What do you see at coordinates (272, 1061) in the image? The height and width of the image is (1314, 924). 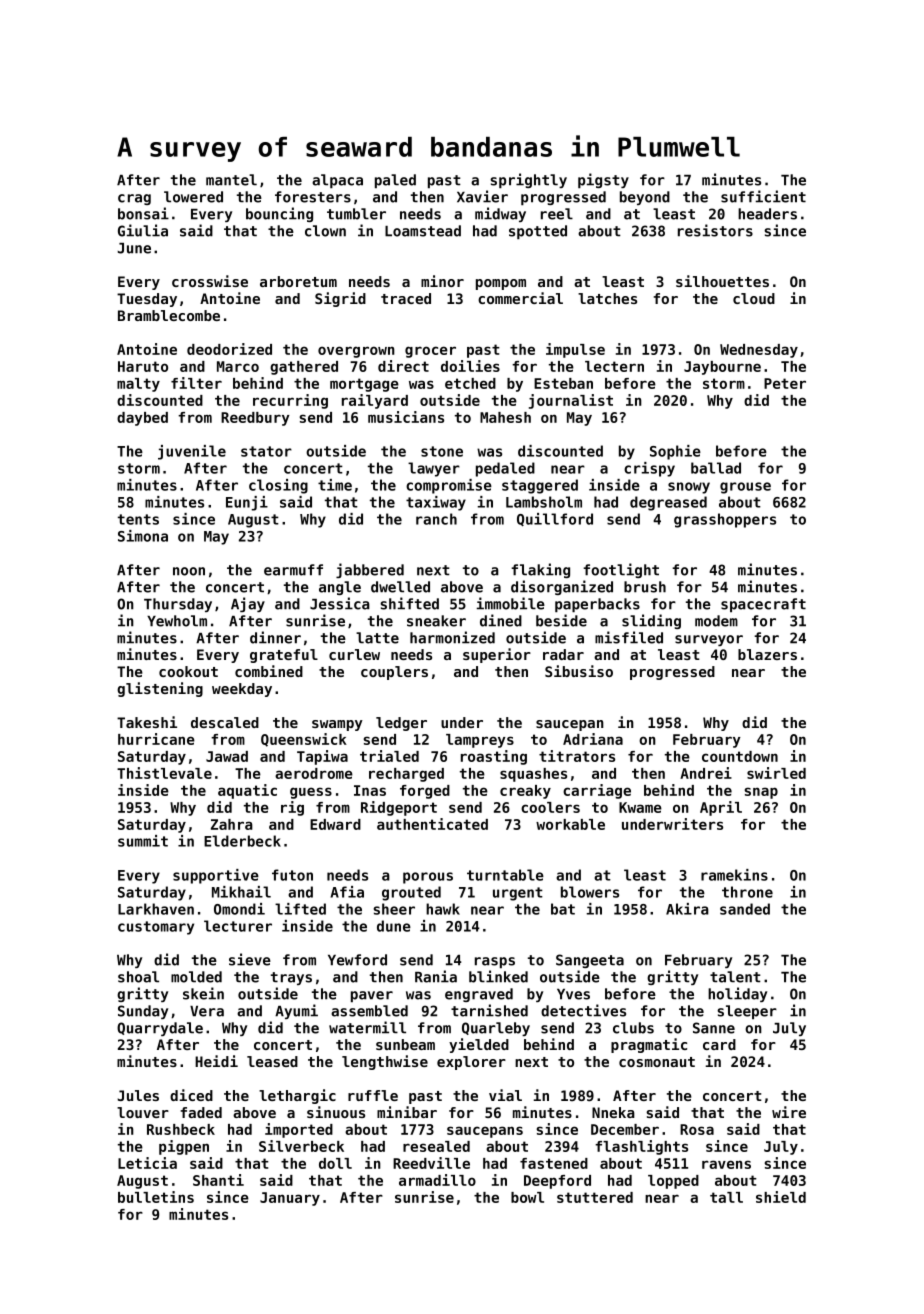 I see `leased` at bounding box center [272, 1061].
